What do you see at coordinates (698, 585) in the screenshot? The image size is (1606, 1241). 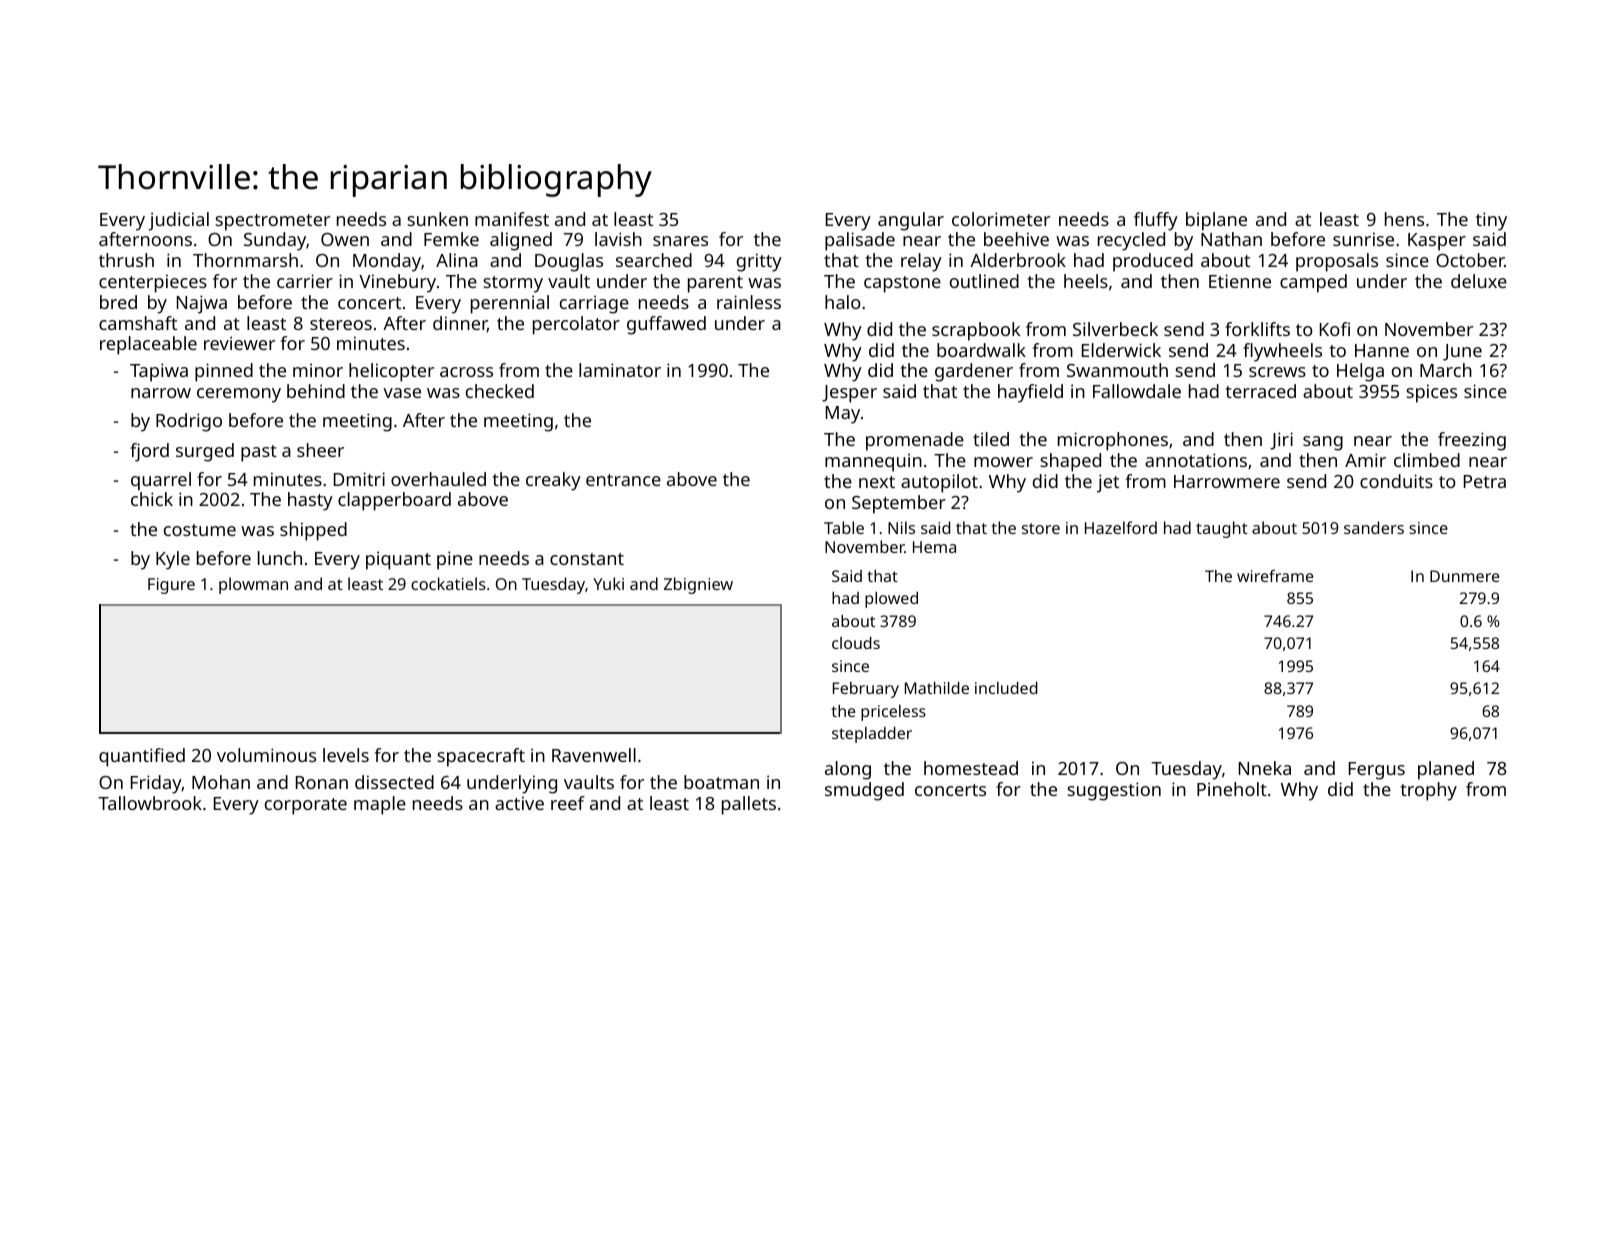 I see `Zbigniew` at bounding box center [698, 585].
